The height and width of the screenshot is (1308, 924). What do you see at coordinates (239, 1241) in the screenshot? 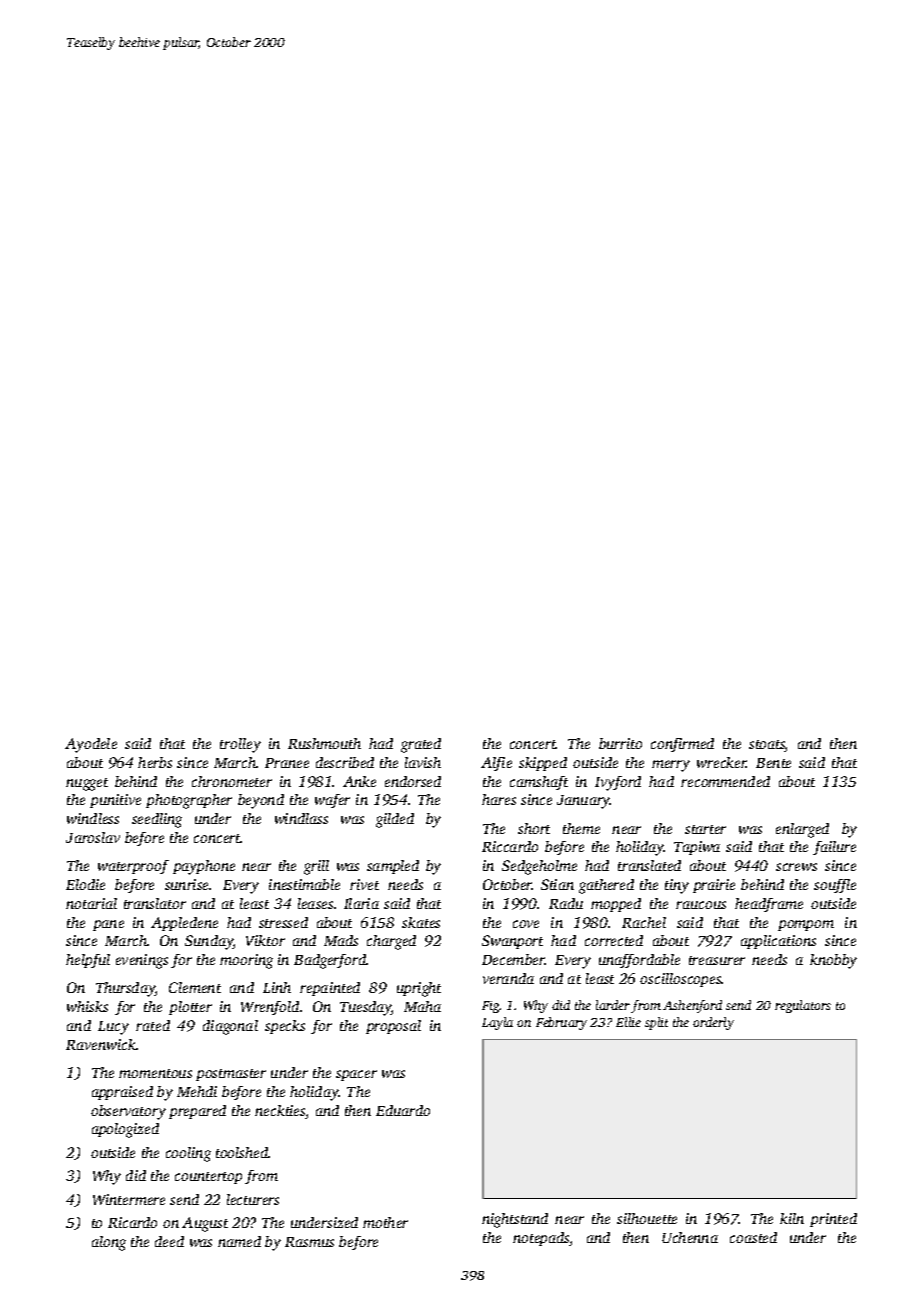
I see `named` at bounding box center [239, 1241].
